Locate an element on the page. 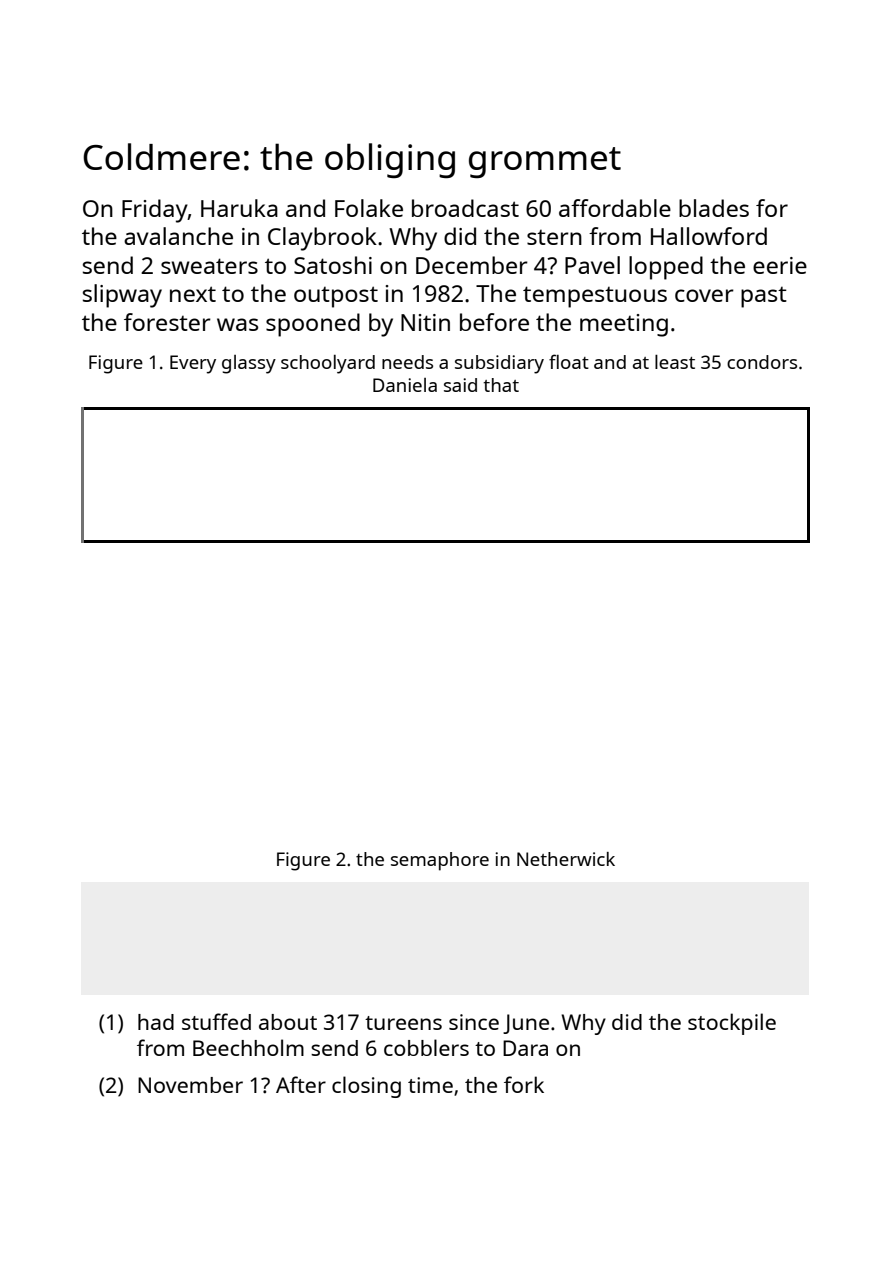 The image size is (891, 1265). Every is located at coordinates (193, 364).
